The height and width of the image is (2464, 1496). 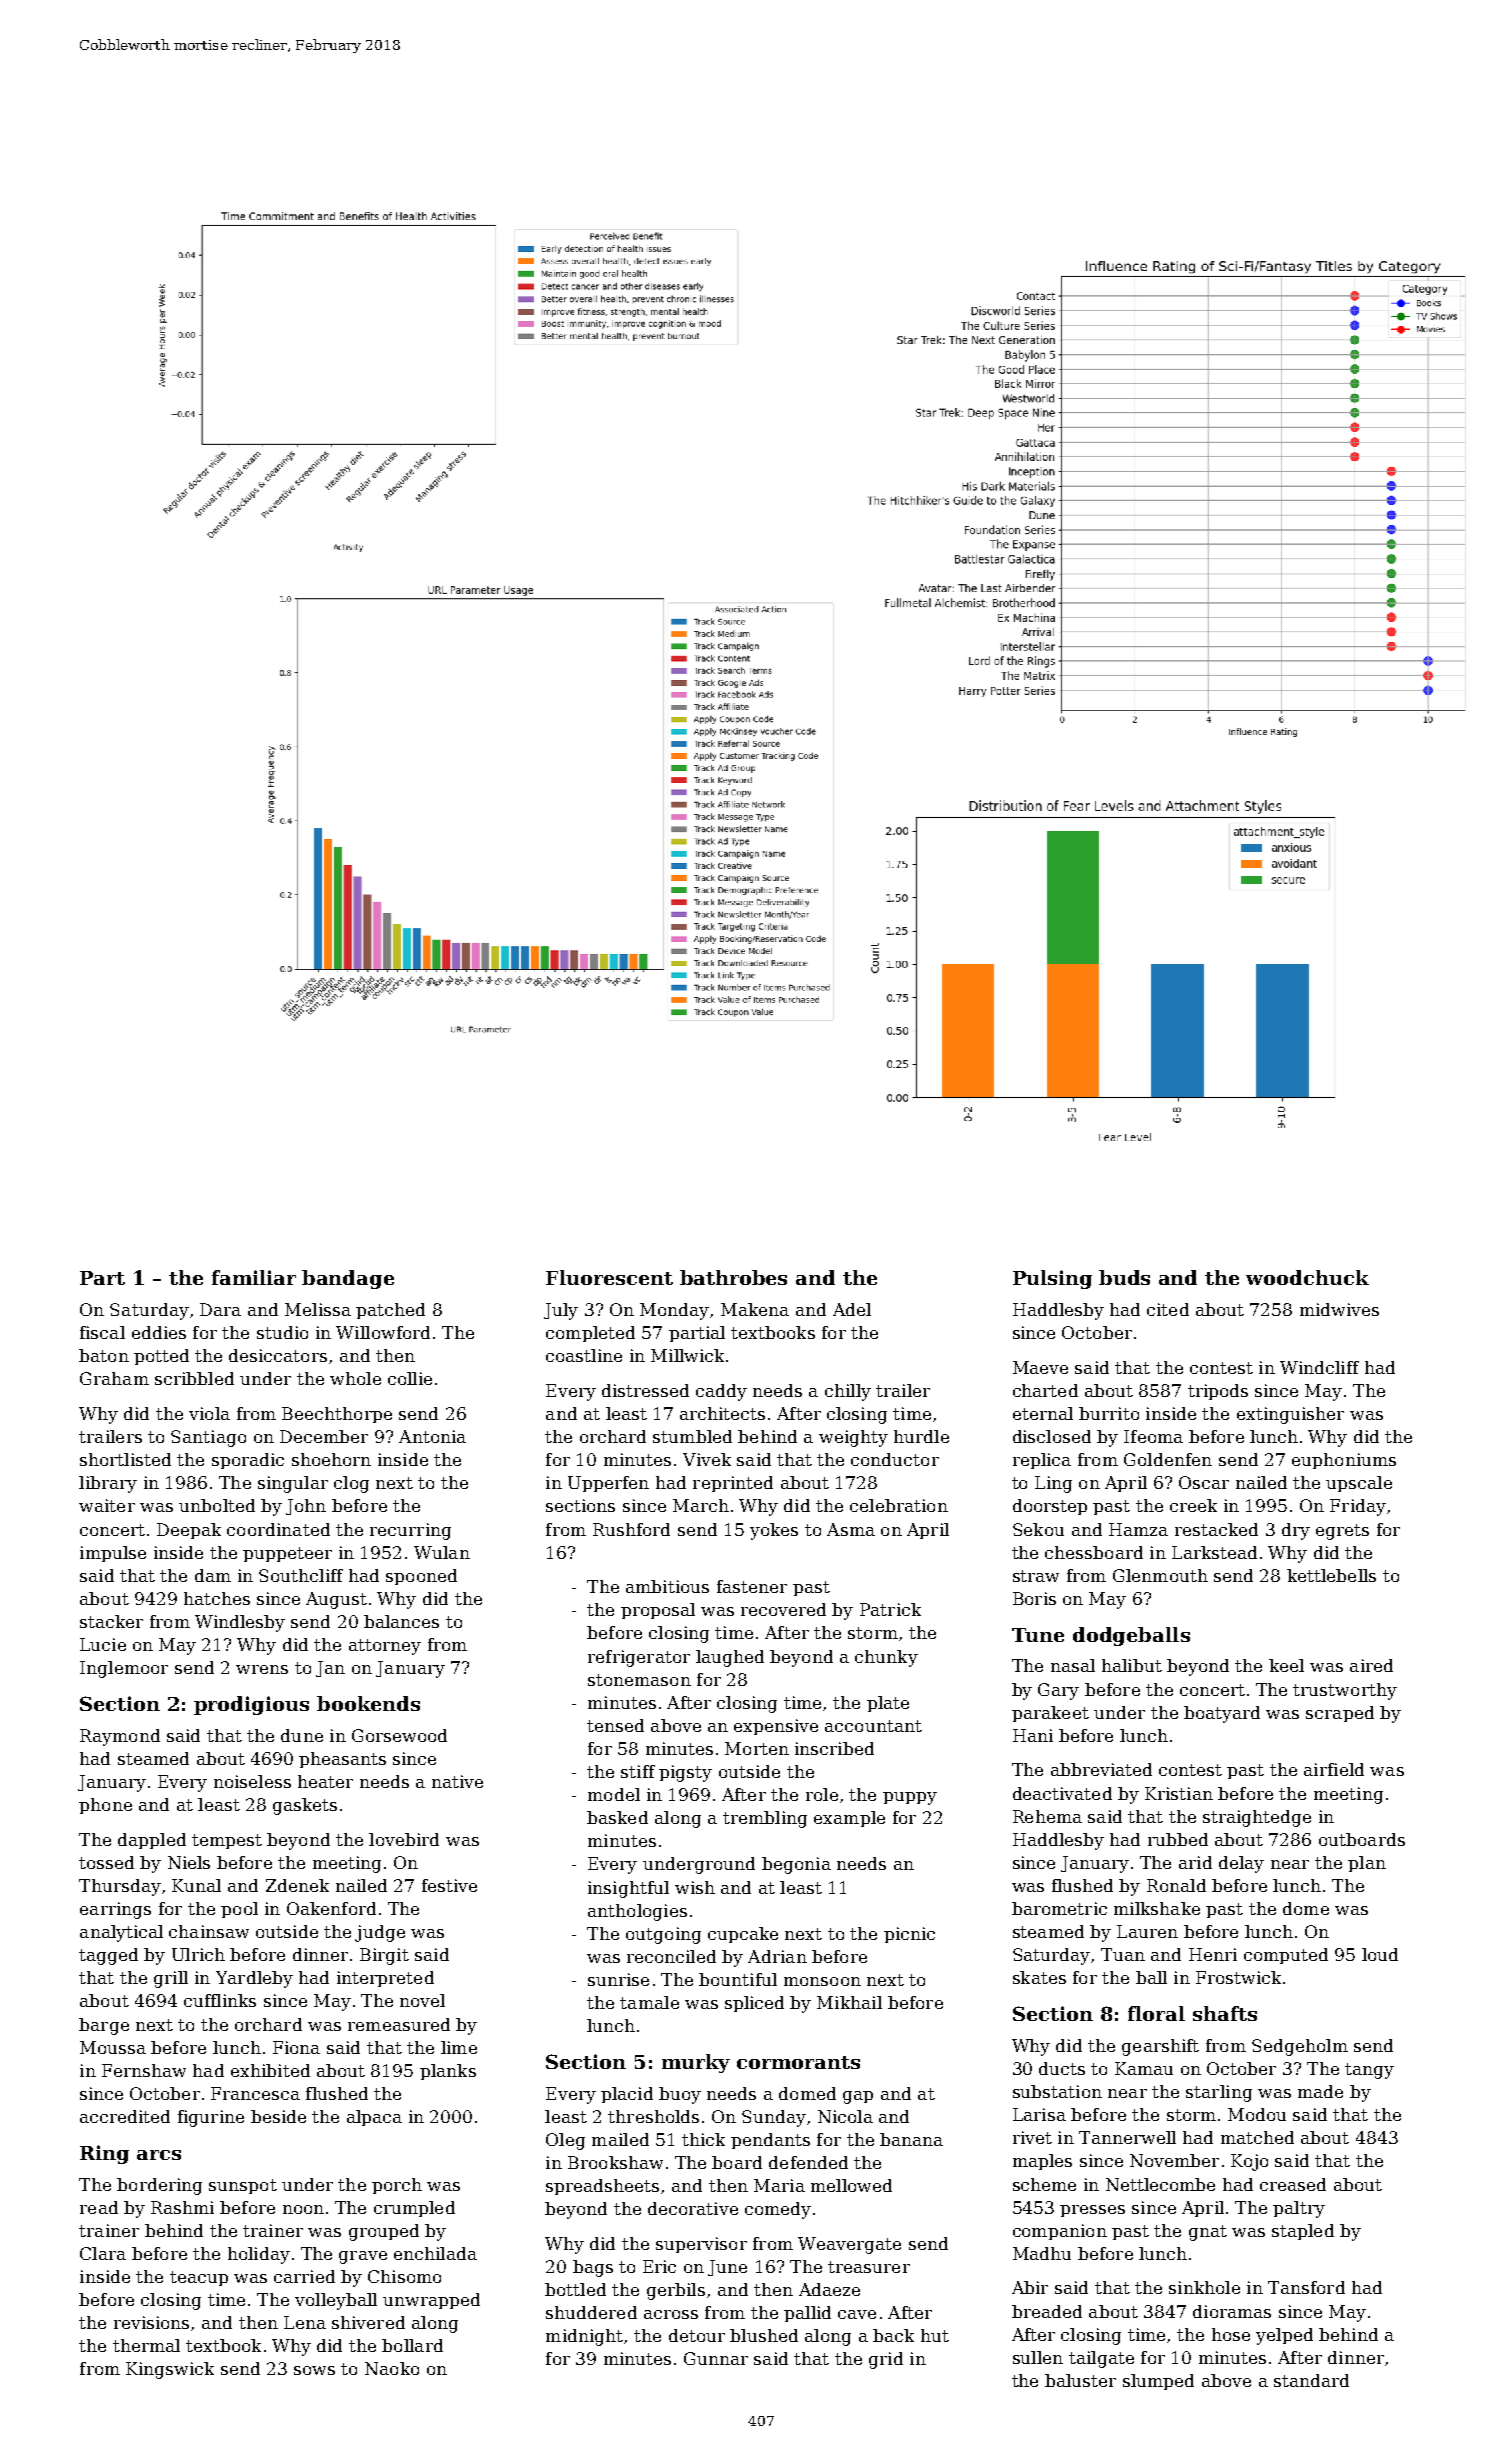 What do you see at coordinates (822, 1981) in the image?
I see `monsoon` at bounding box center [822, 1981].
